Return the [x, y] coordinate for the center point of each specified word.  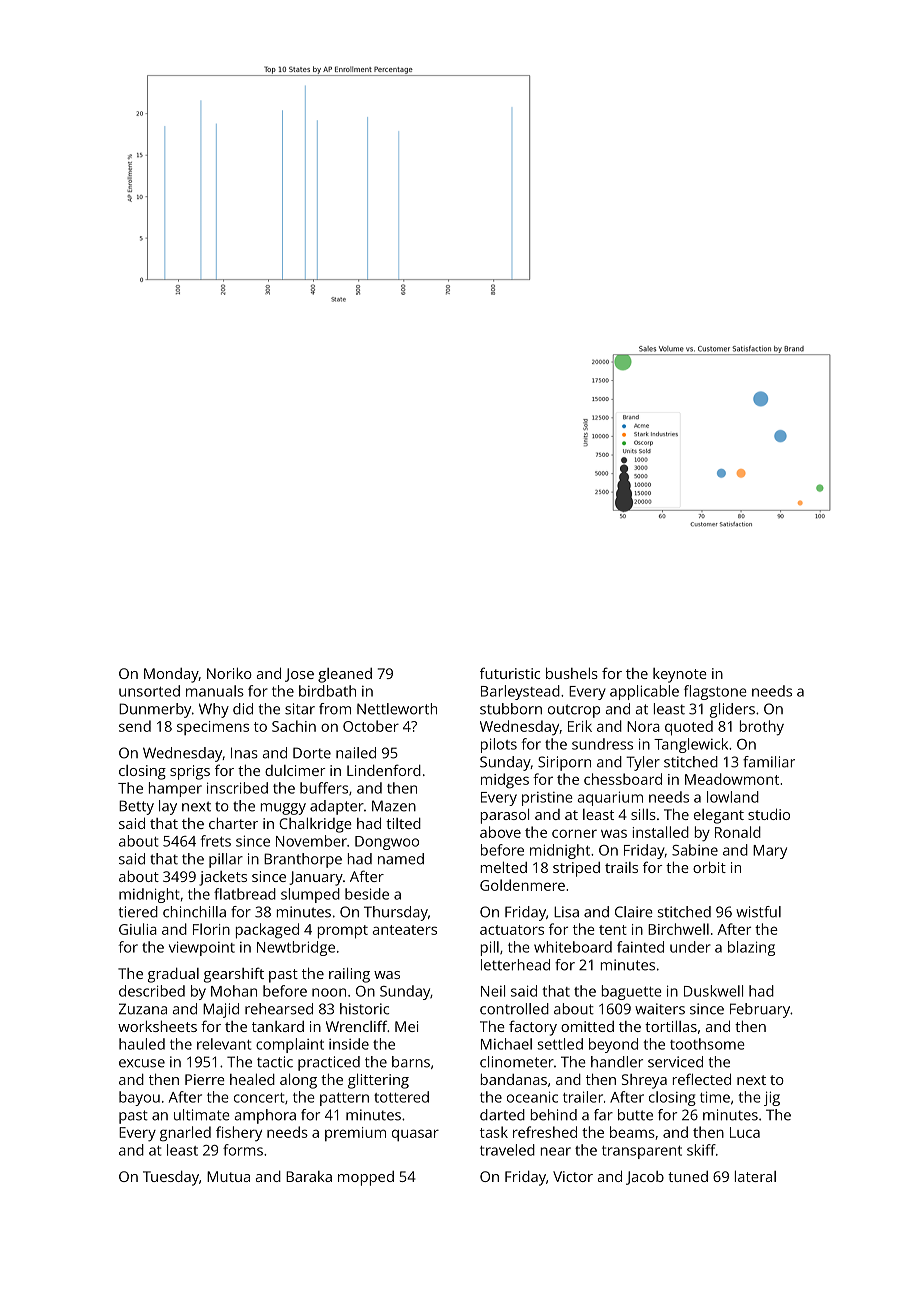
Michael [506, 1044]
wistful [758, 912]
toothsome [707, 1044]
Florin [211, 929]
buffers [324, 788]
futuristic [510, 673]
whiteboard [573, 947]
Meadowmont [732, 779]
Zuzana [143, 1009]
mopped [366, 1178]
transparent [642, 1152]
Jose [299, 675]
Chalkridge [315, 825]
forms [243, 1150]
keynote [680, 675]
